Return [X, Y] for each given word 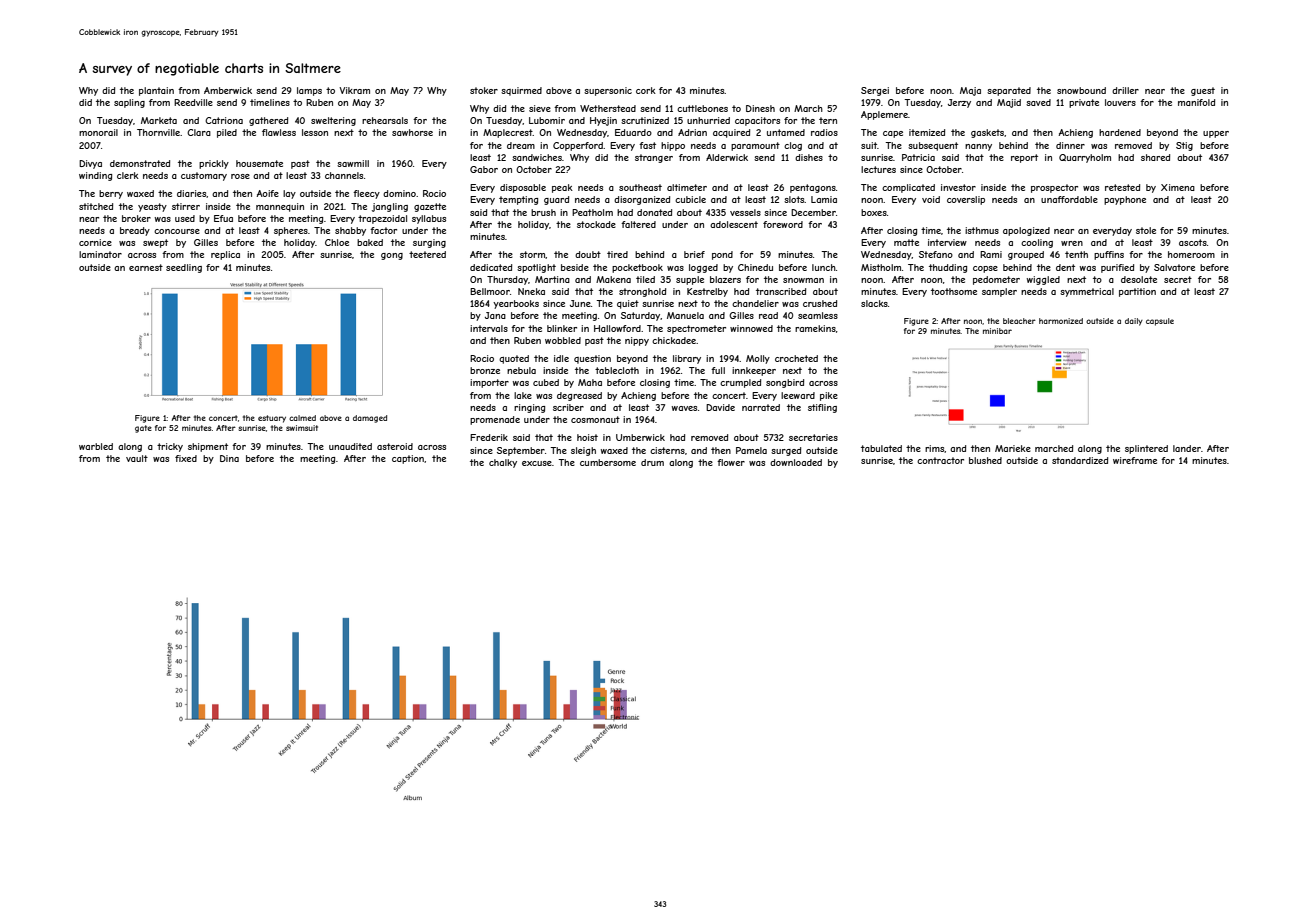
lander [1187, 448]
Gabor [484, 169]
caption [408, 459]
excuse [537, 463]
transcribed [781, 291]
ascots [1193, 242]
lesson [315, 132]
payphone [1125, 200]
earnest [146, 267]
